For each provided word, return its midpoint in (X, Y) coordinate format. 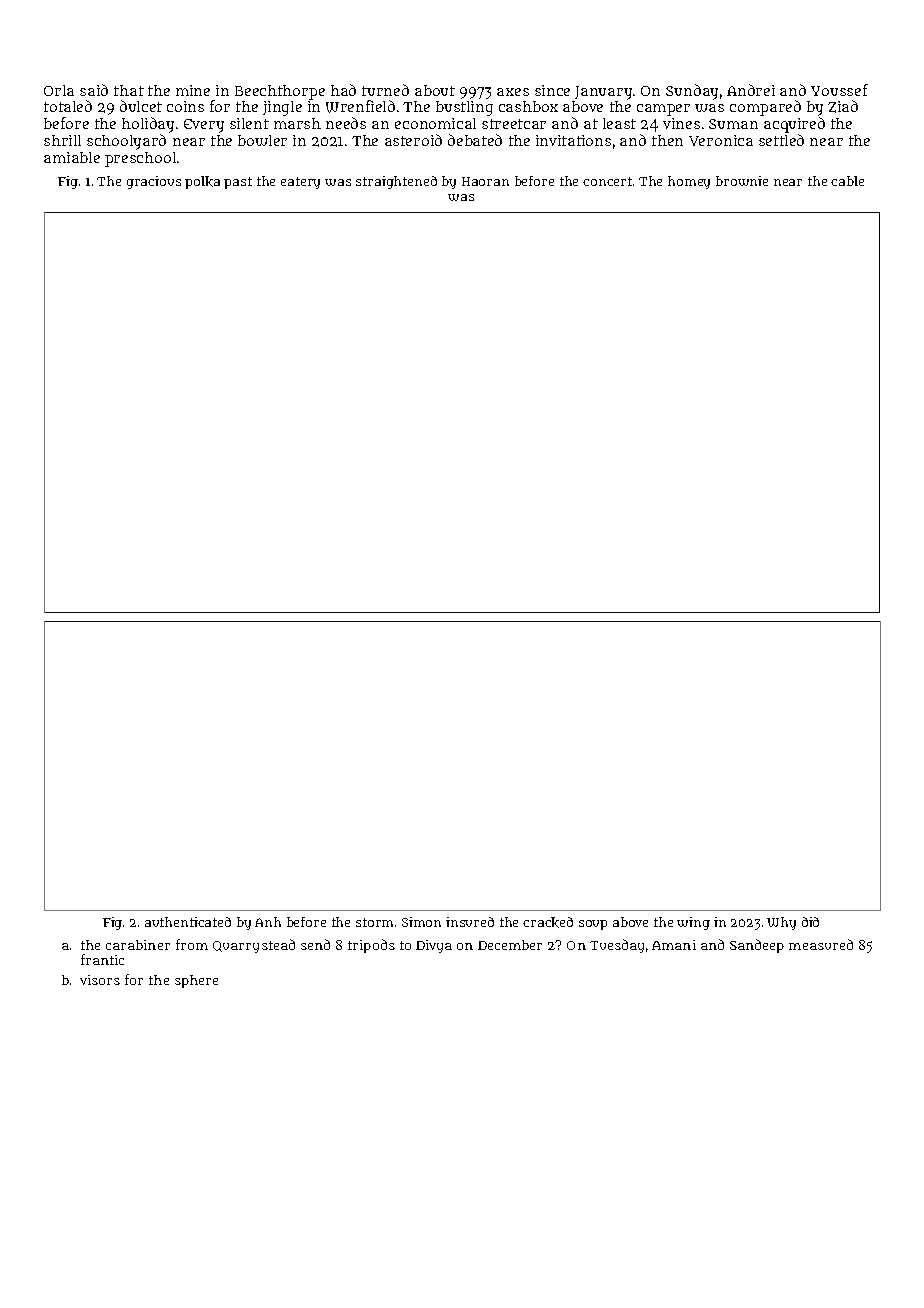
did (810, 922)
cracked (548, 922)
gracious (154, 182)
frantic (102, 959)
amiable (72, 157)
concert (607, 181)
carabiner (138, 945)
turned (385, 90)
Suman (733, 124)
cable (847, 181)
